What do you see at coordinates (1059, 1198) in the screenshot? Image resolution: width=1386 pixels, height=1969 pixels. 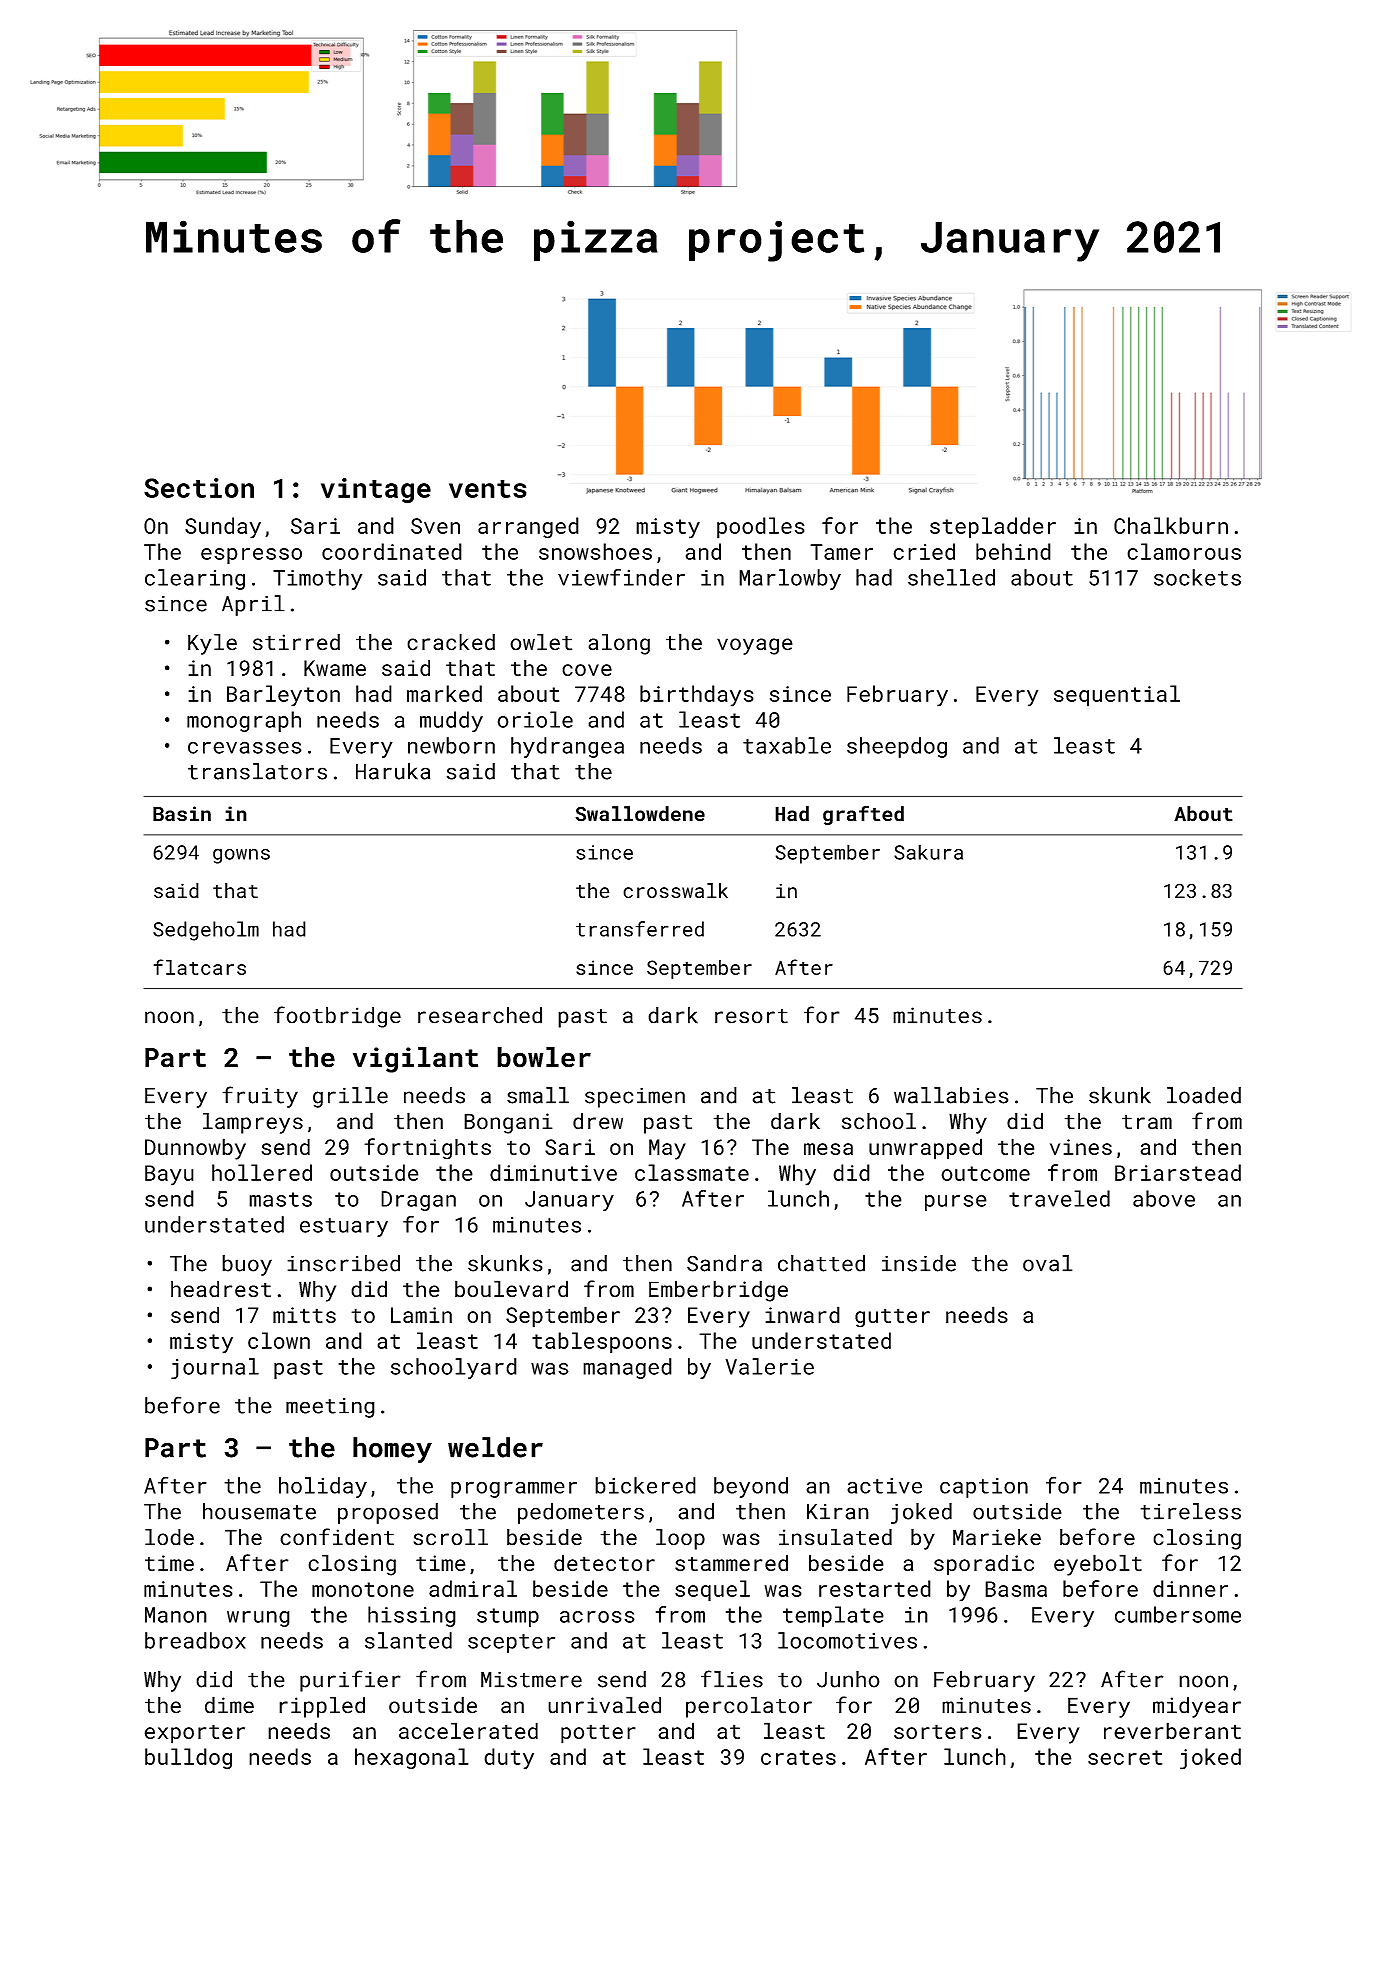 I see `traveled` at bounding box center [1059, 1198].
